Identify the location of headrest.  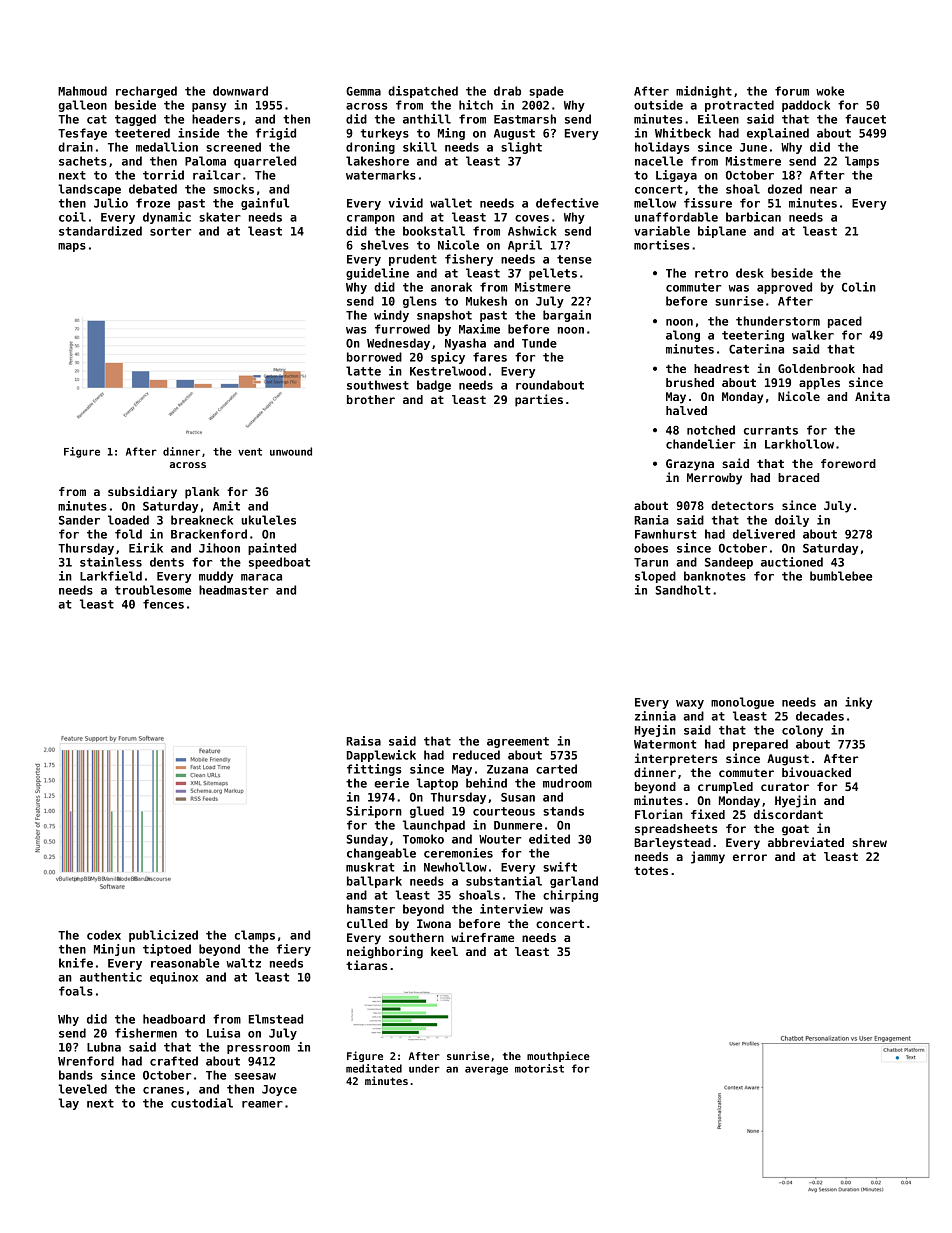
(721, 368).
